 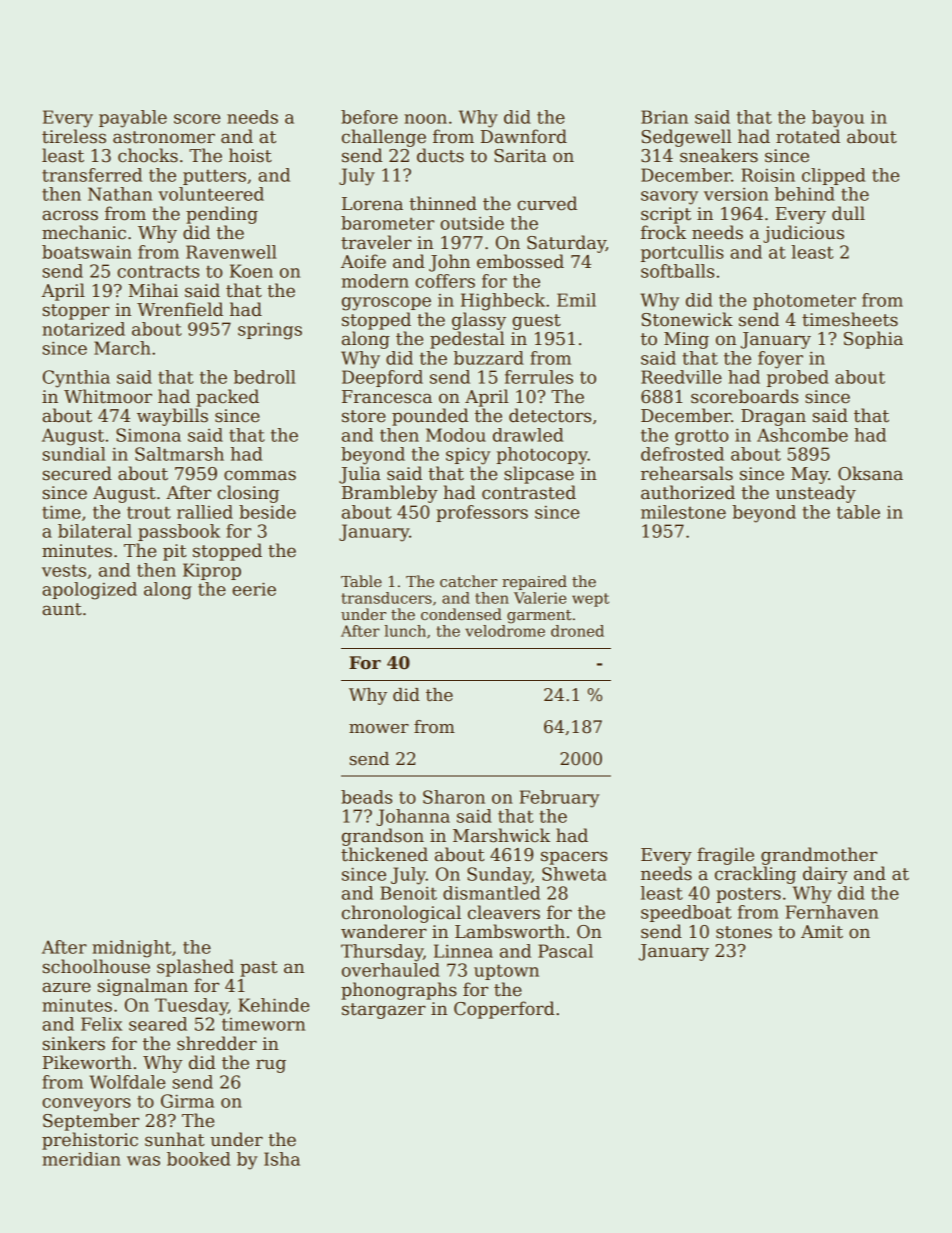 I want to click on spicy, so click(x=468, y=456).
